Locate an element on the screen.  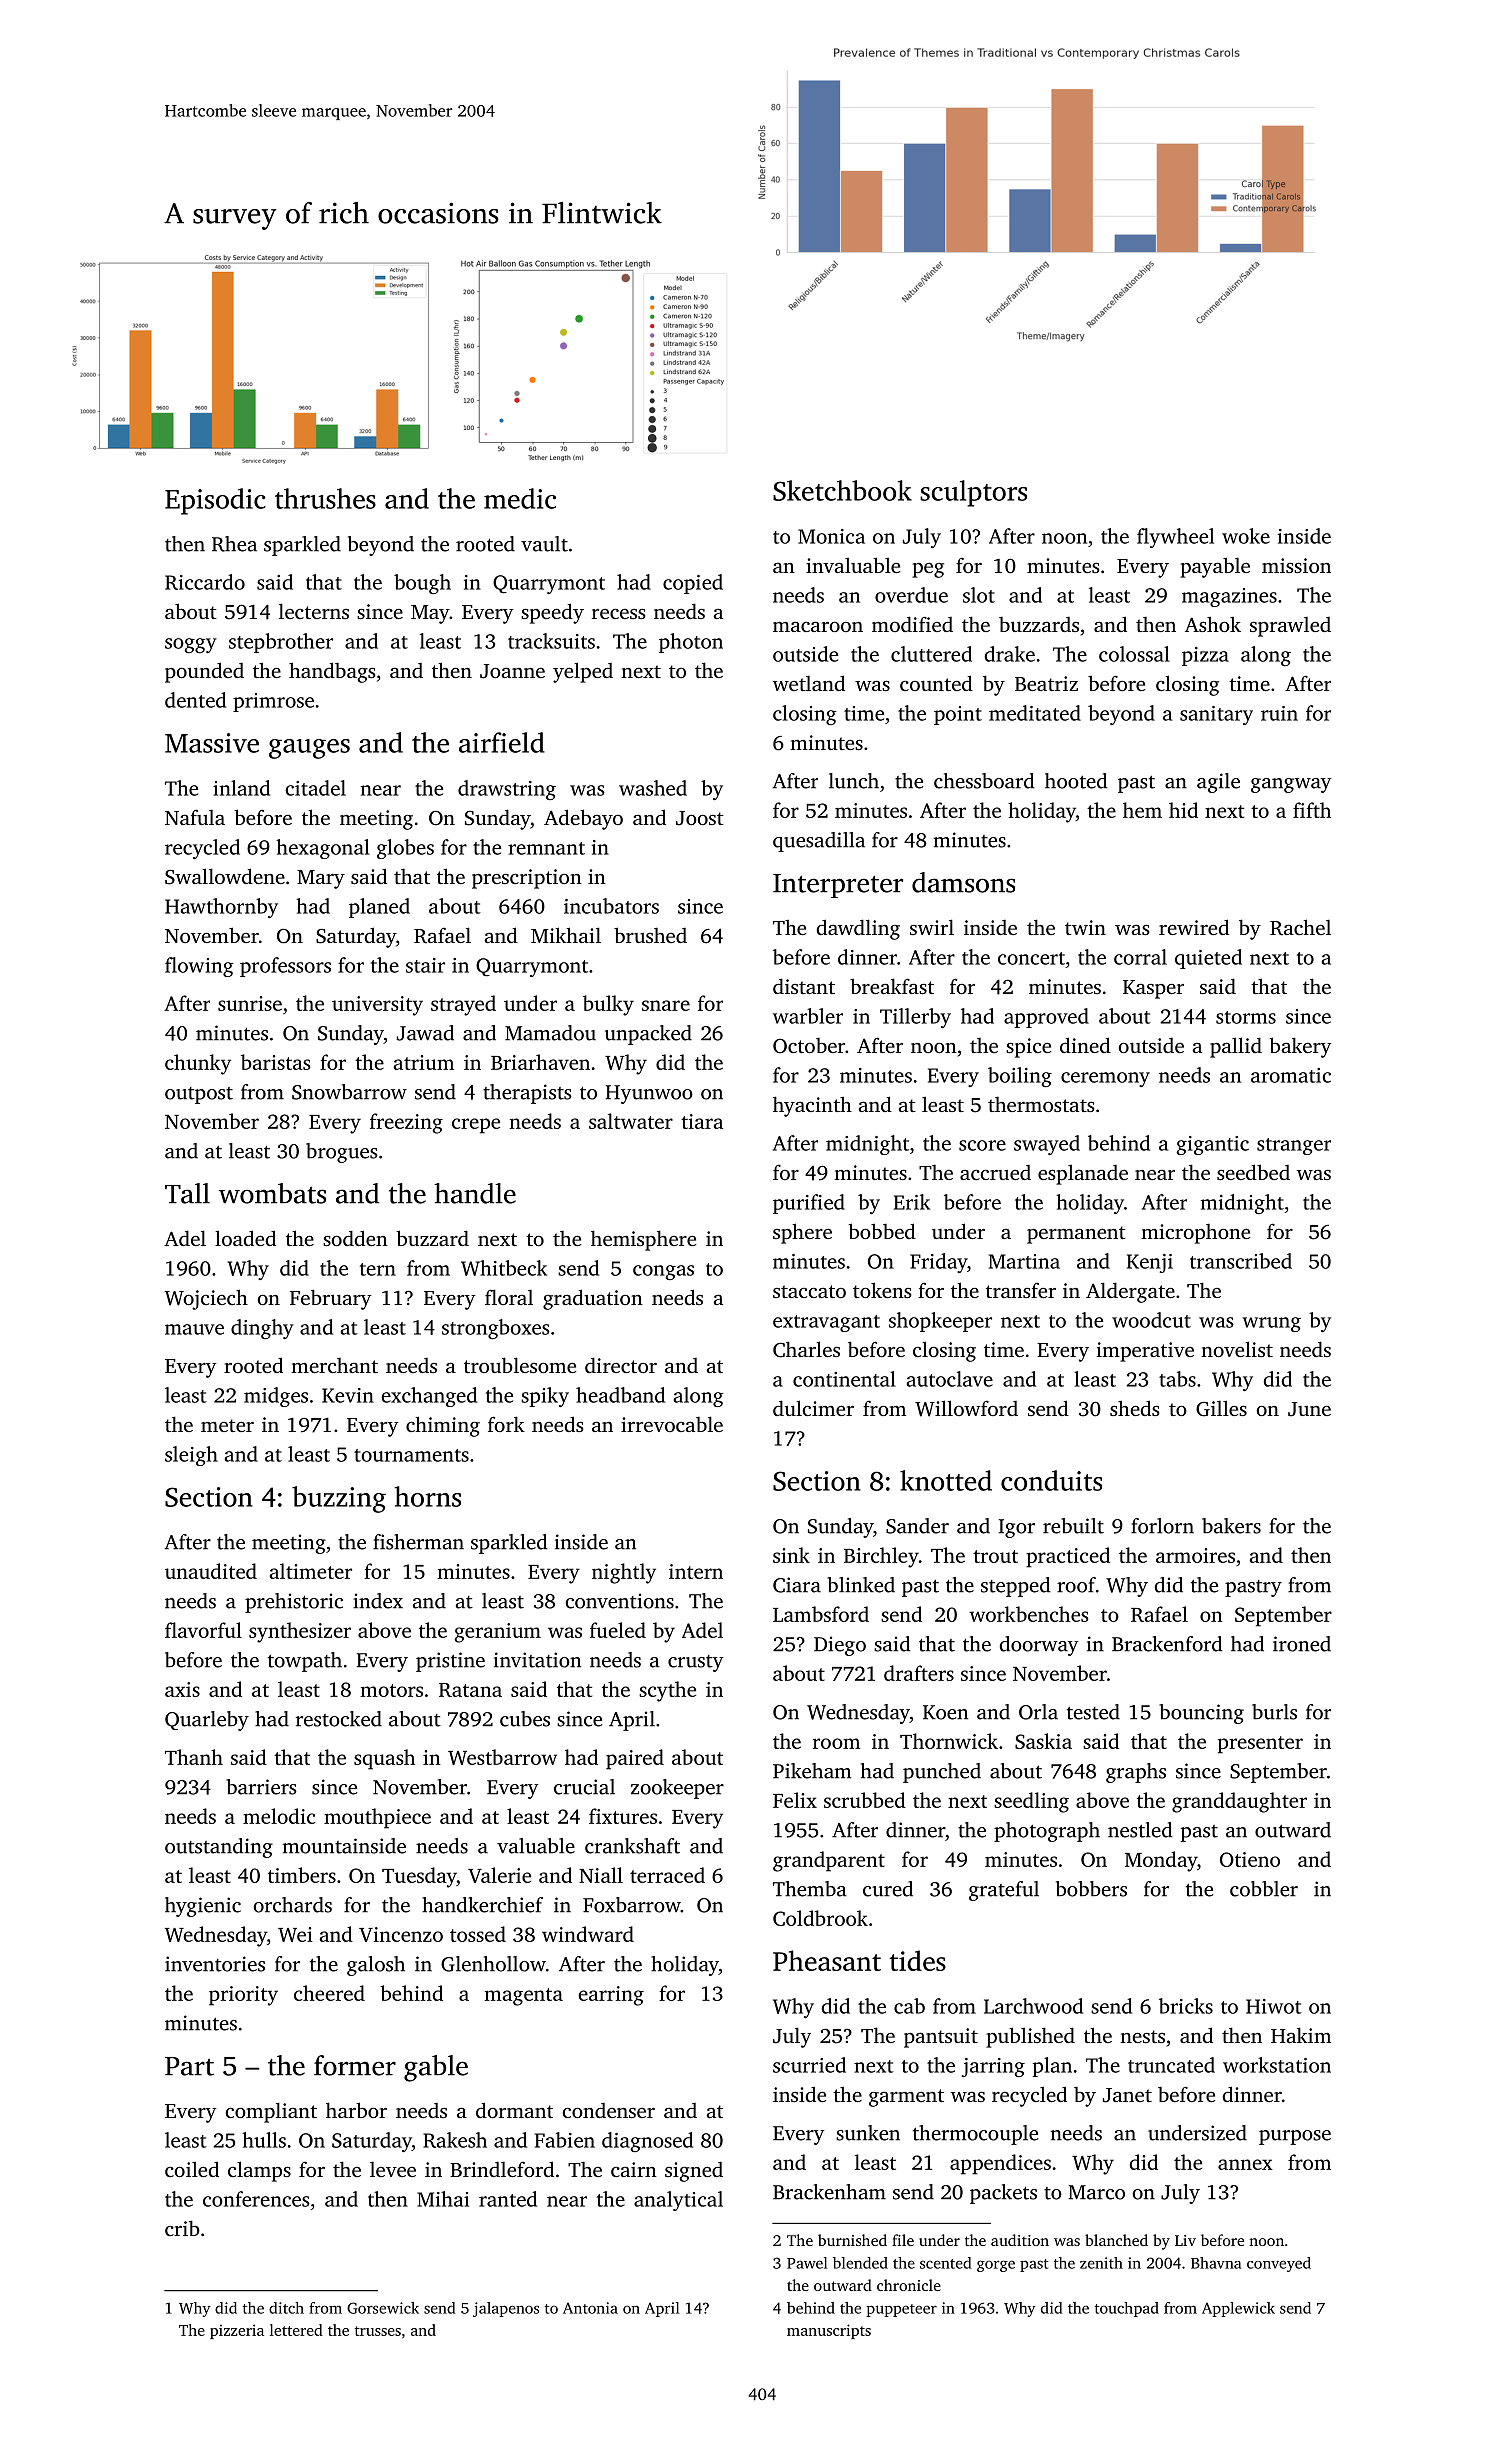
purpose is located at coordinates (1295, 2137).
